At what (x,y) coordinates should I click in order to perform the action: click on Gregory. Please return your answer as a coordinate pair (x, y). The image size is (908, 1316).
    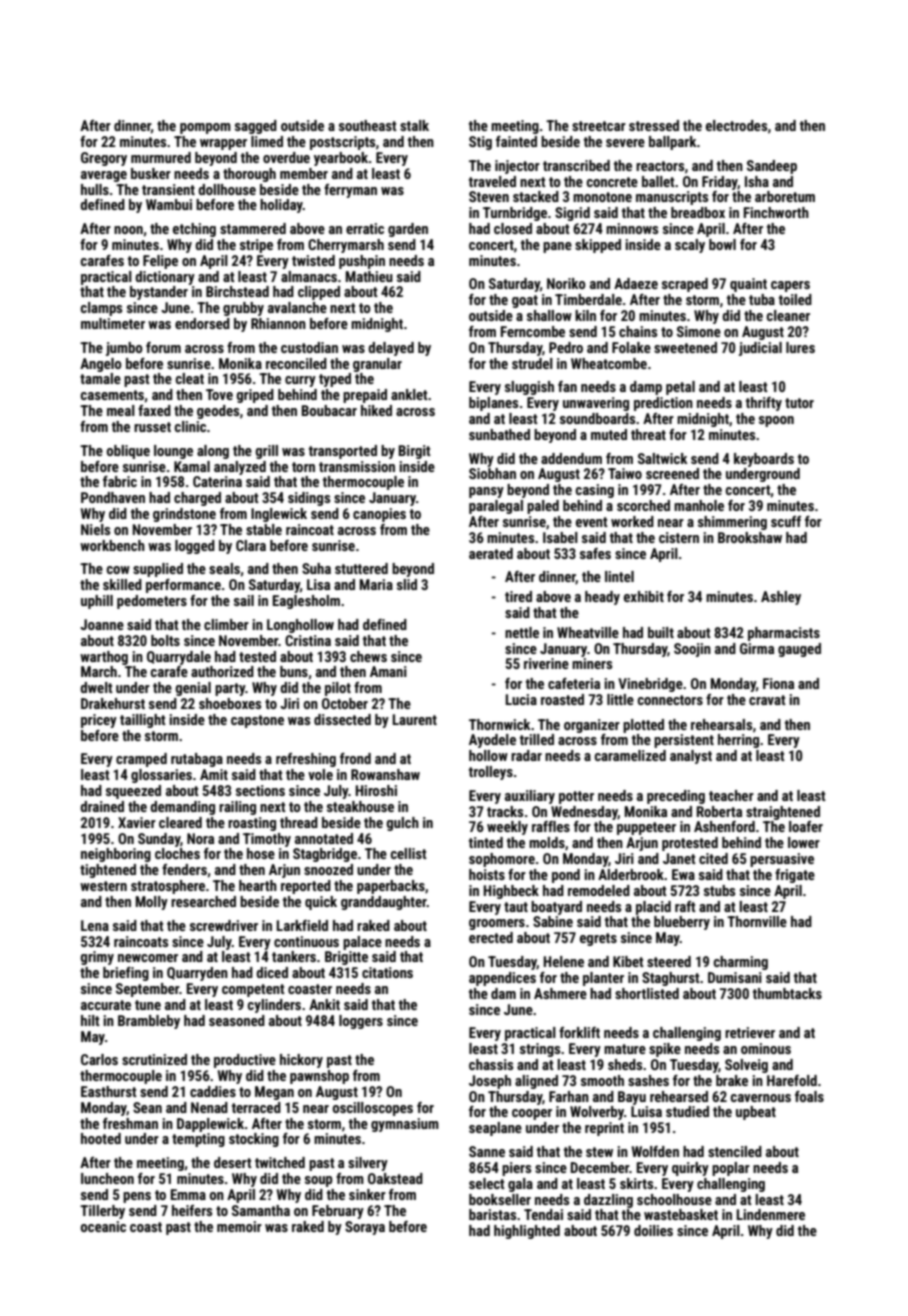
    Looking at the image, I should click on (104, 159).
